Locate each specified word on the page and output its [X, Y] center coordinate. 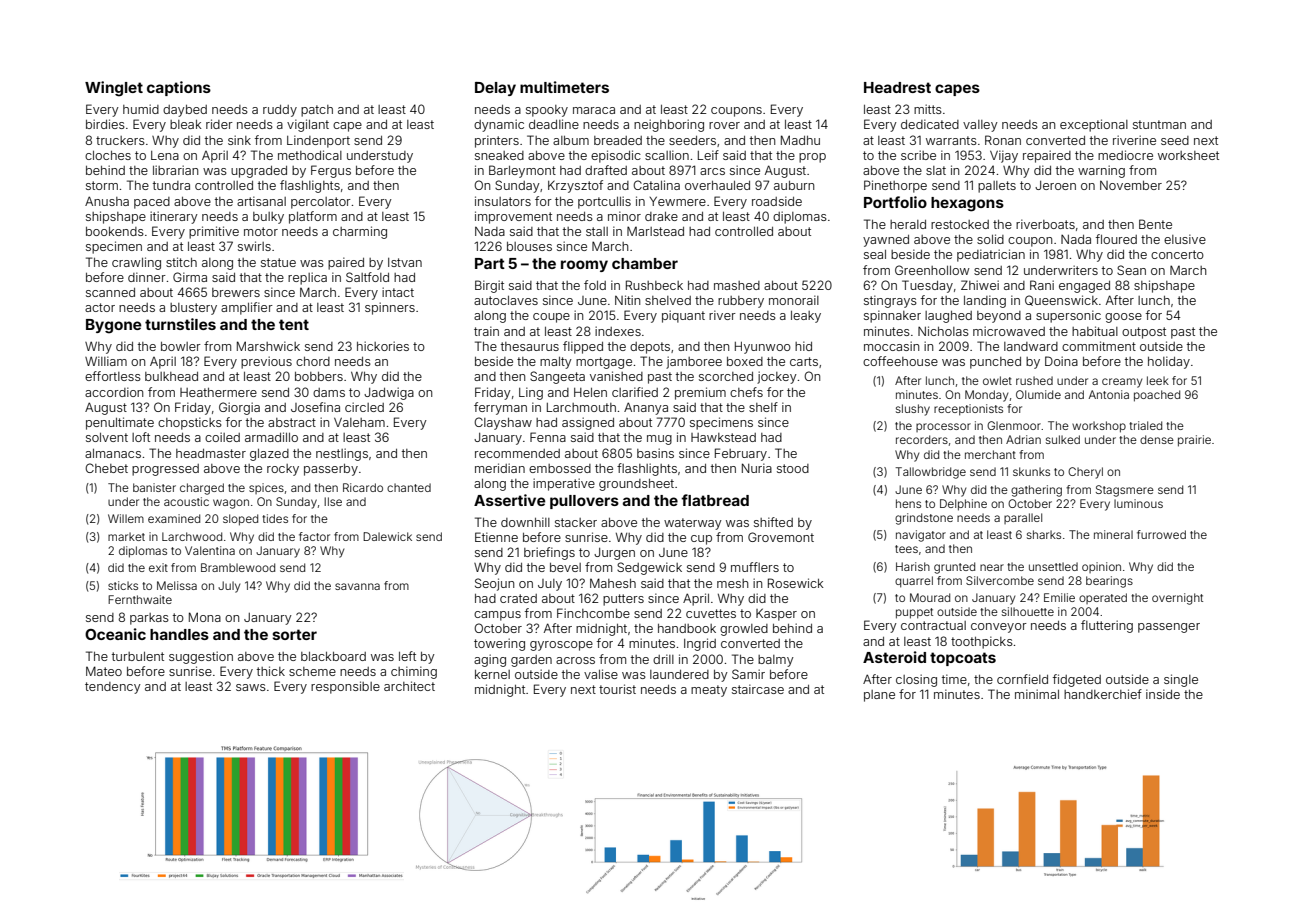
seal [875, 254]
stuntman [1159, 124]
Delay [495, 89]
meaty [709, 691]
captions [179, 88]
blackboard [333, 656]
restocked [960, 224]
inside [1163, 694]
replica [307, 278]
